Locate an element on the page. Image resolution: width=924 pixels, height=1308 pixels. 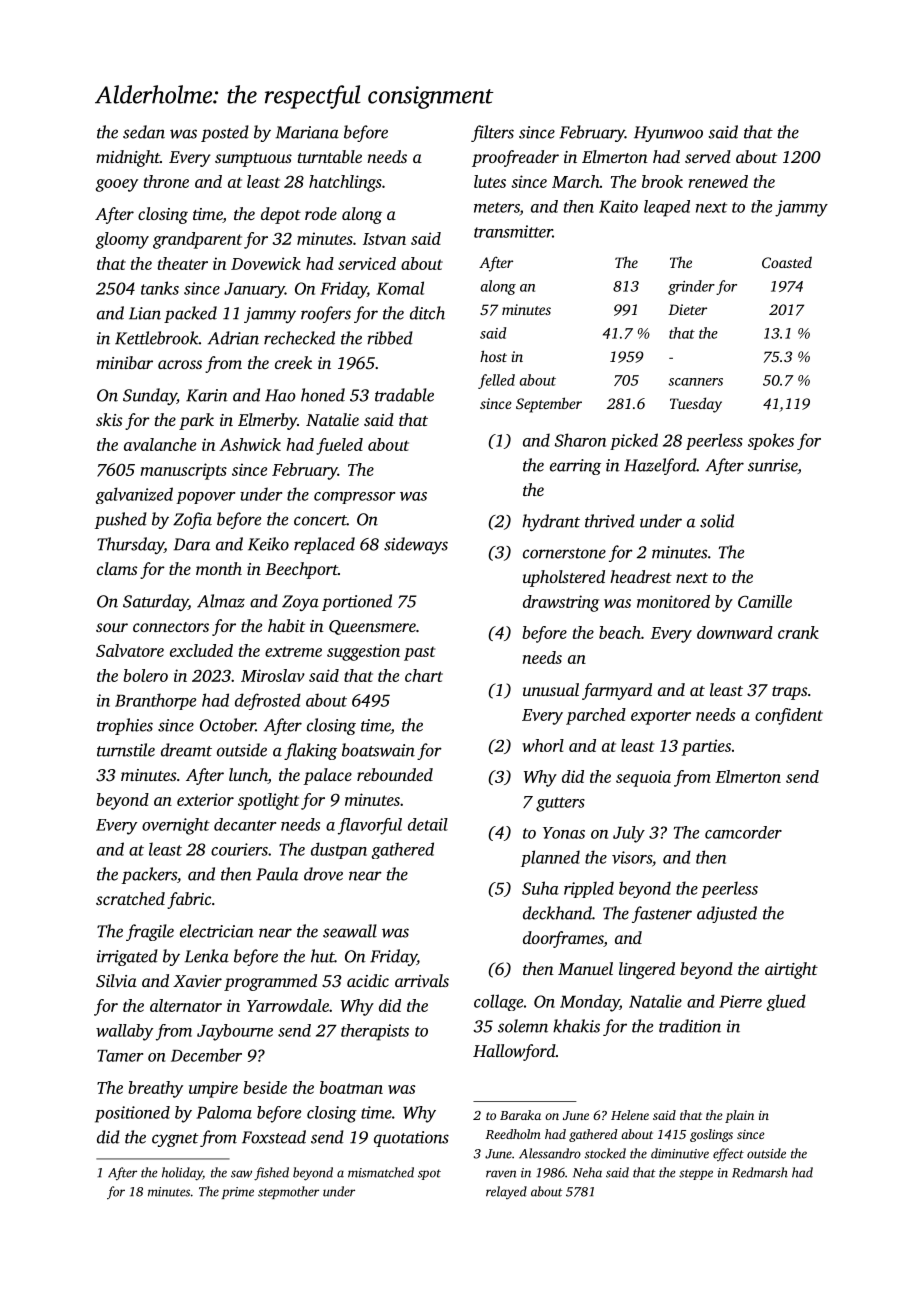
grinder is located at coordinates (691, 287).
